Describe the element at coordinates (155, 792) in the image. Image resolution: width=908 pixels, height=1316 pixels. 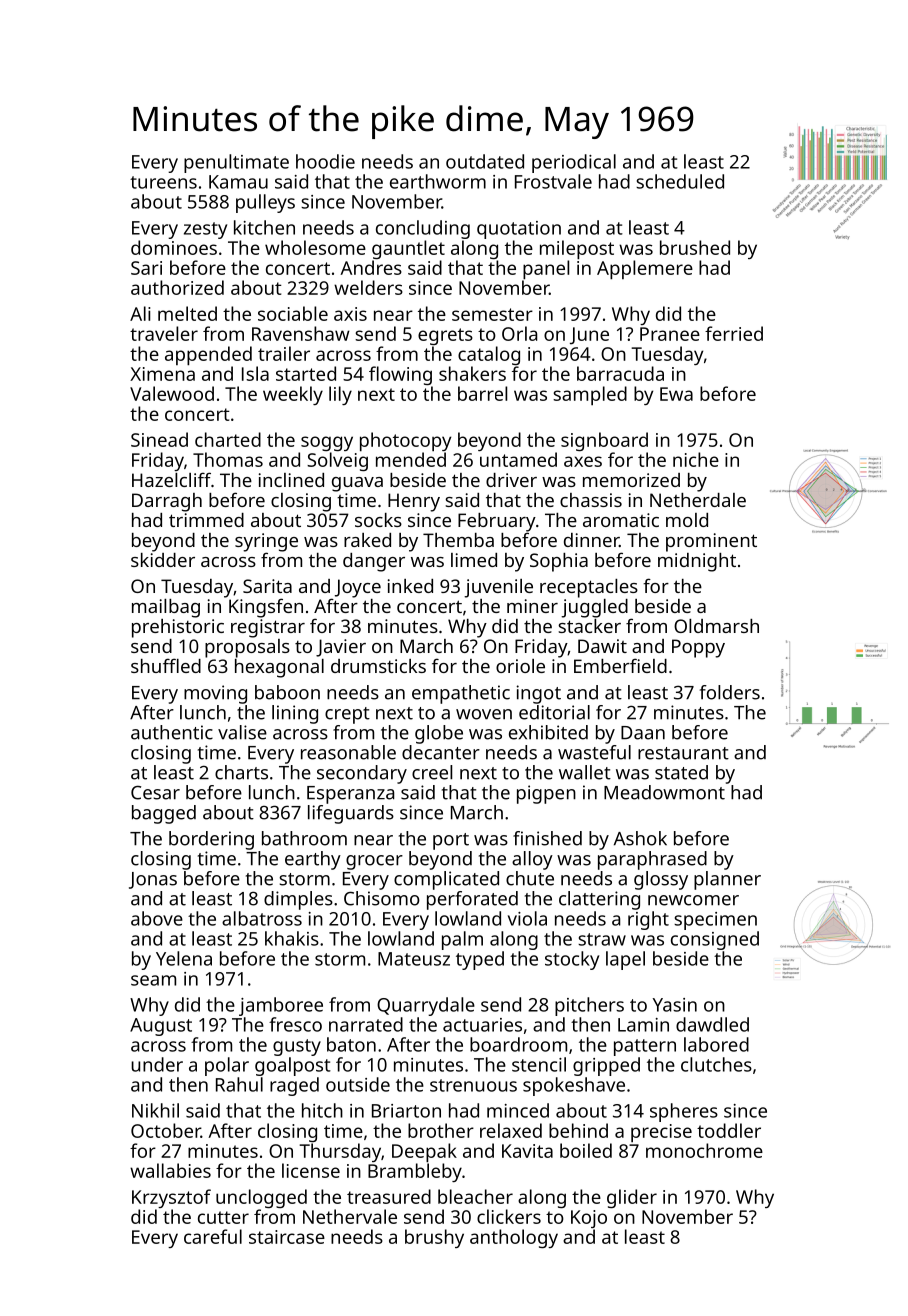
I see `Cesar` at that location.
